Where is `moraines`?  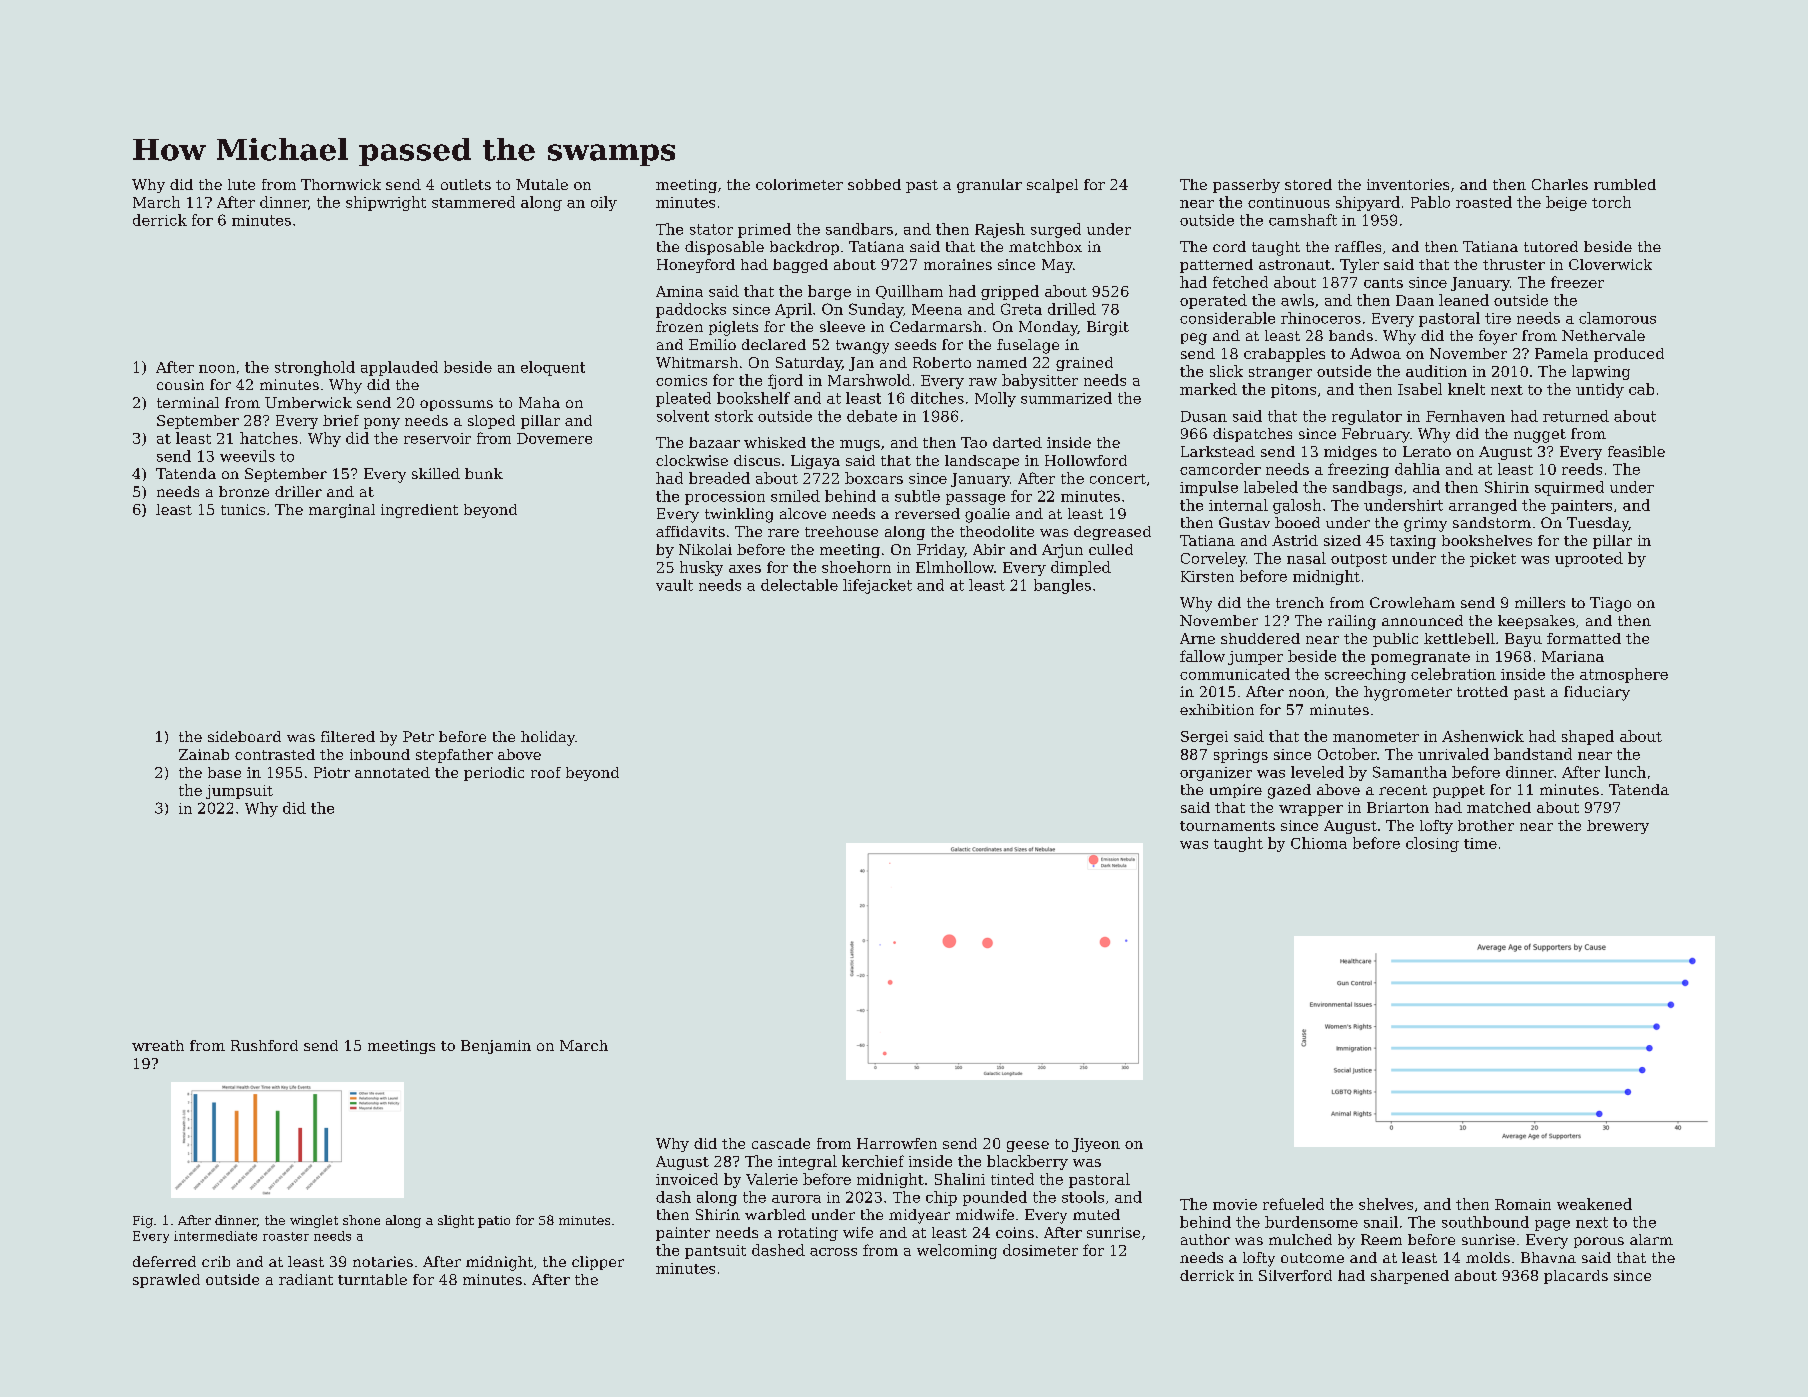
moraines is located at coordinates (958, 264).
